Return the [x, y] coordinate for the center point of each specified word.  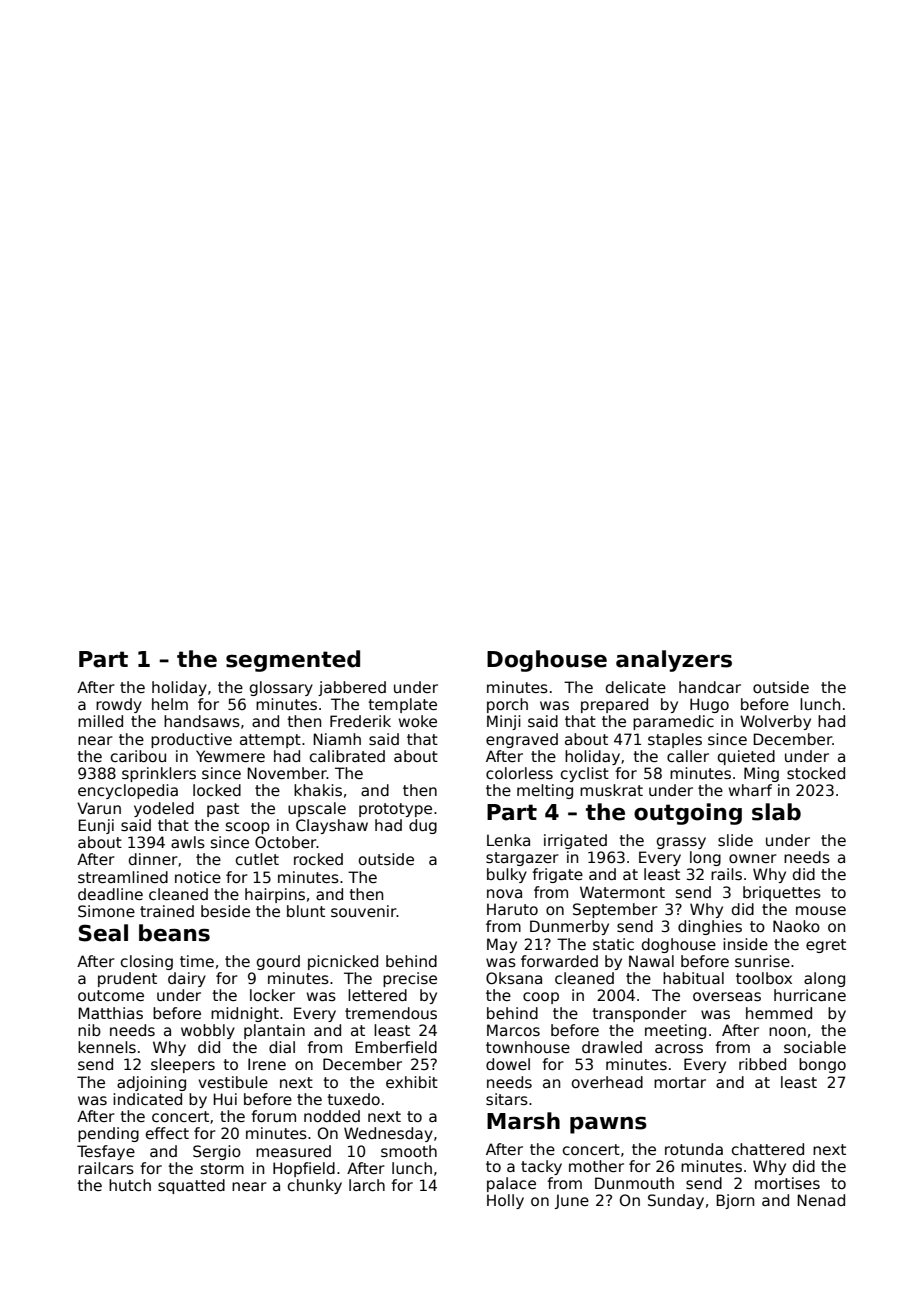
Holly [505, 1201]
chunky [315, 1186]
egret [826, 946]
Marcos [513, 1030]
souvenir [364, 911]
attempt [270, 741]
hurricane [810, 995]
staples [675, 740]
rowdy [119, 705]
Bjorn [735, 1201]
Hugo [709, 705]
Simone [106, 911]
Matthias [110, 1013]
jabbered [352, 688]
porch [507, 705]
